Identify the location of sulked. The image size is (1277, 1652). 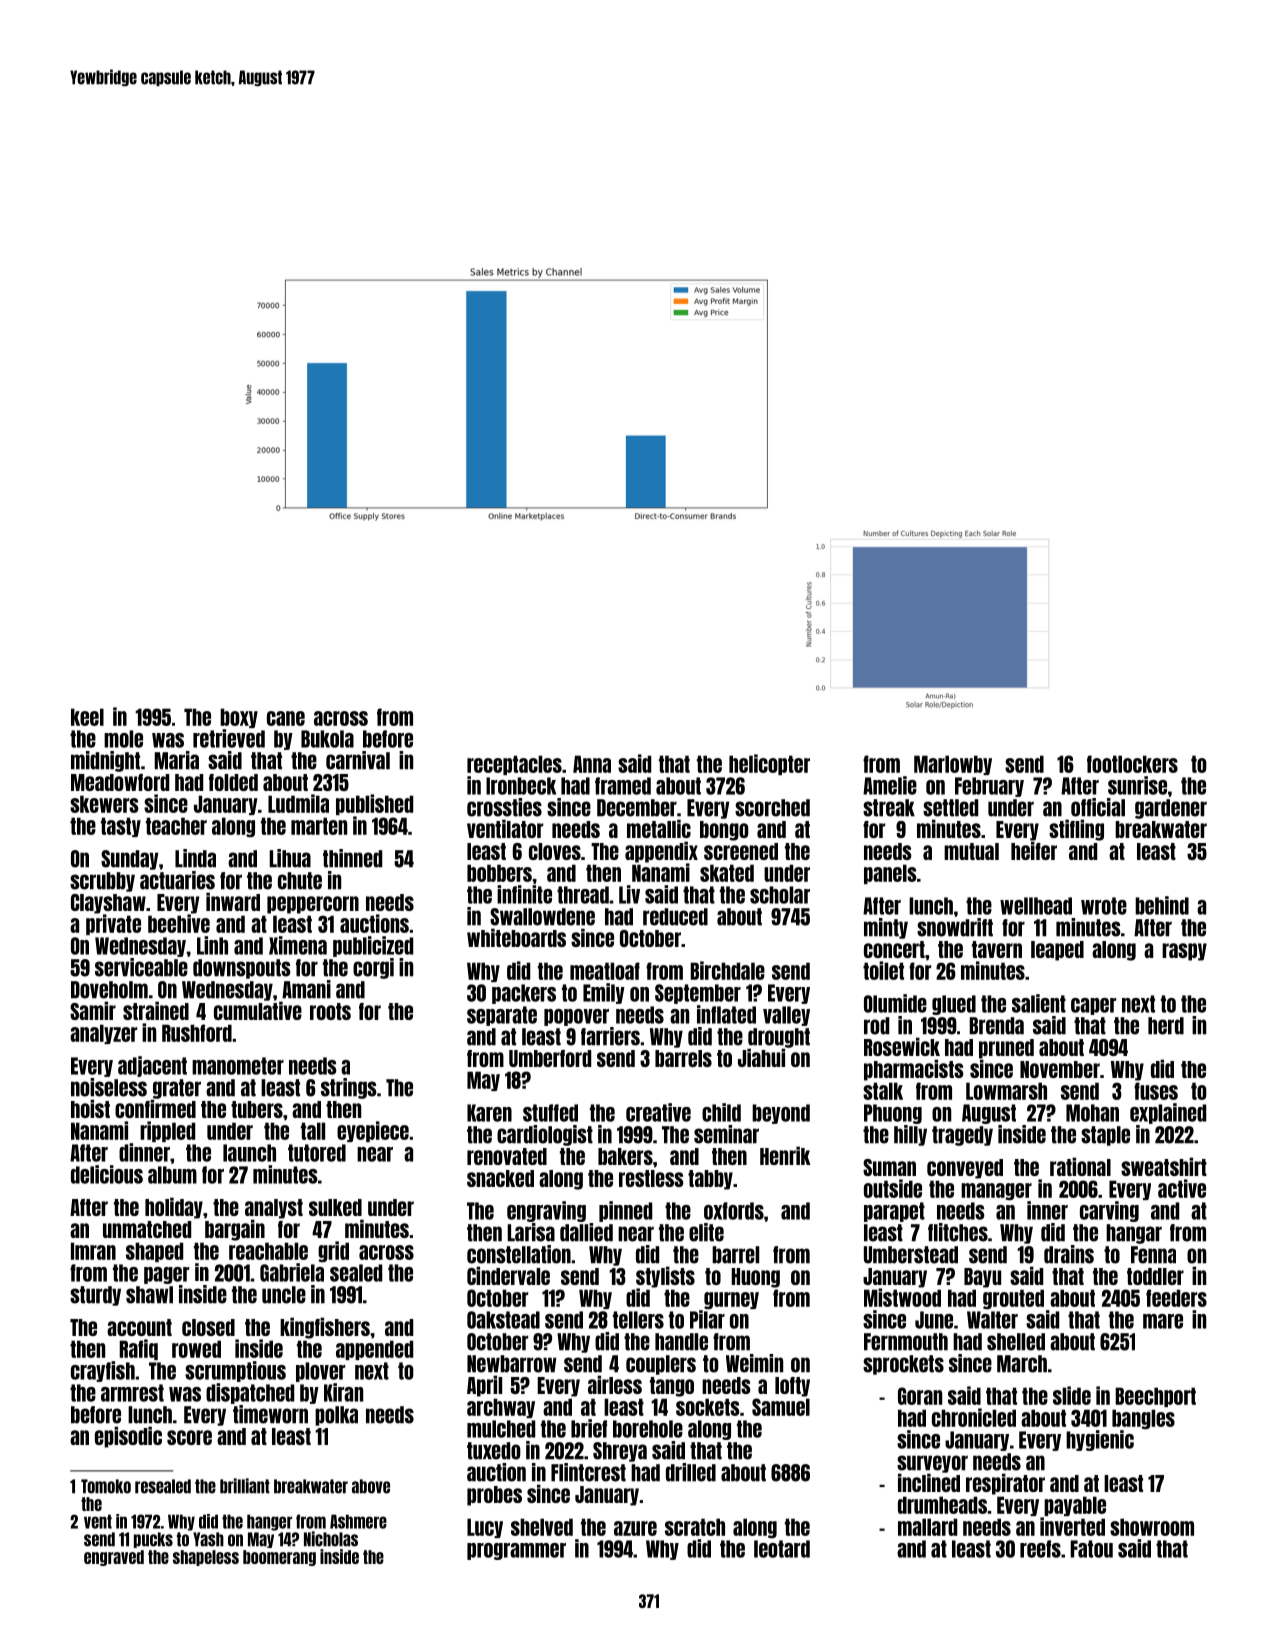
(335, 1207).
